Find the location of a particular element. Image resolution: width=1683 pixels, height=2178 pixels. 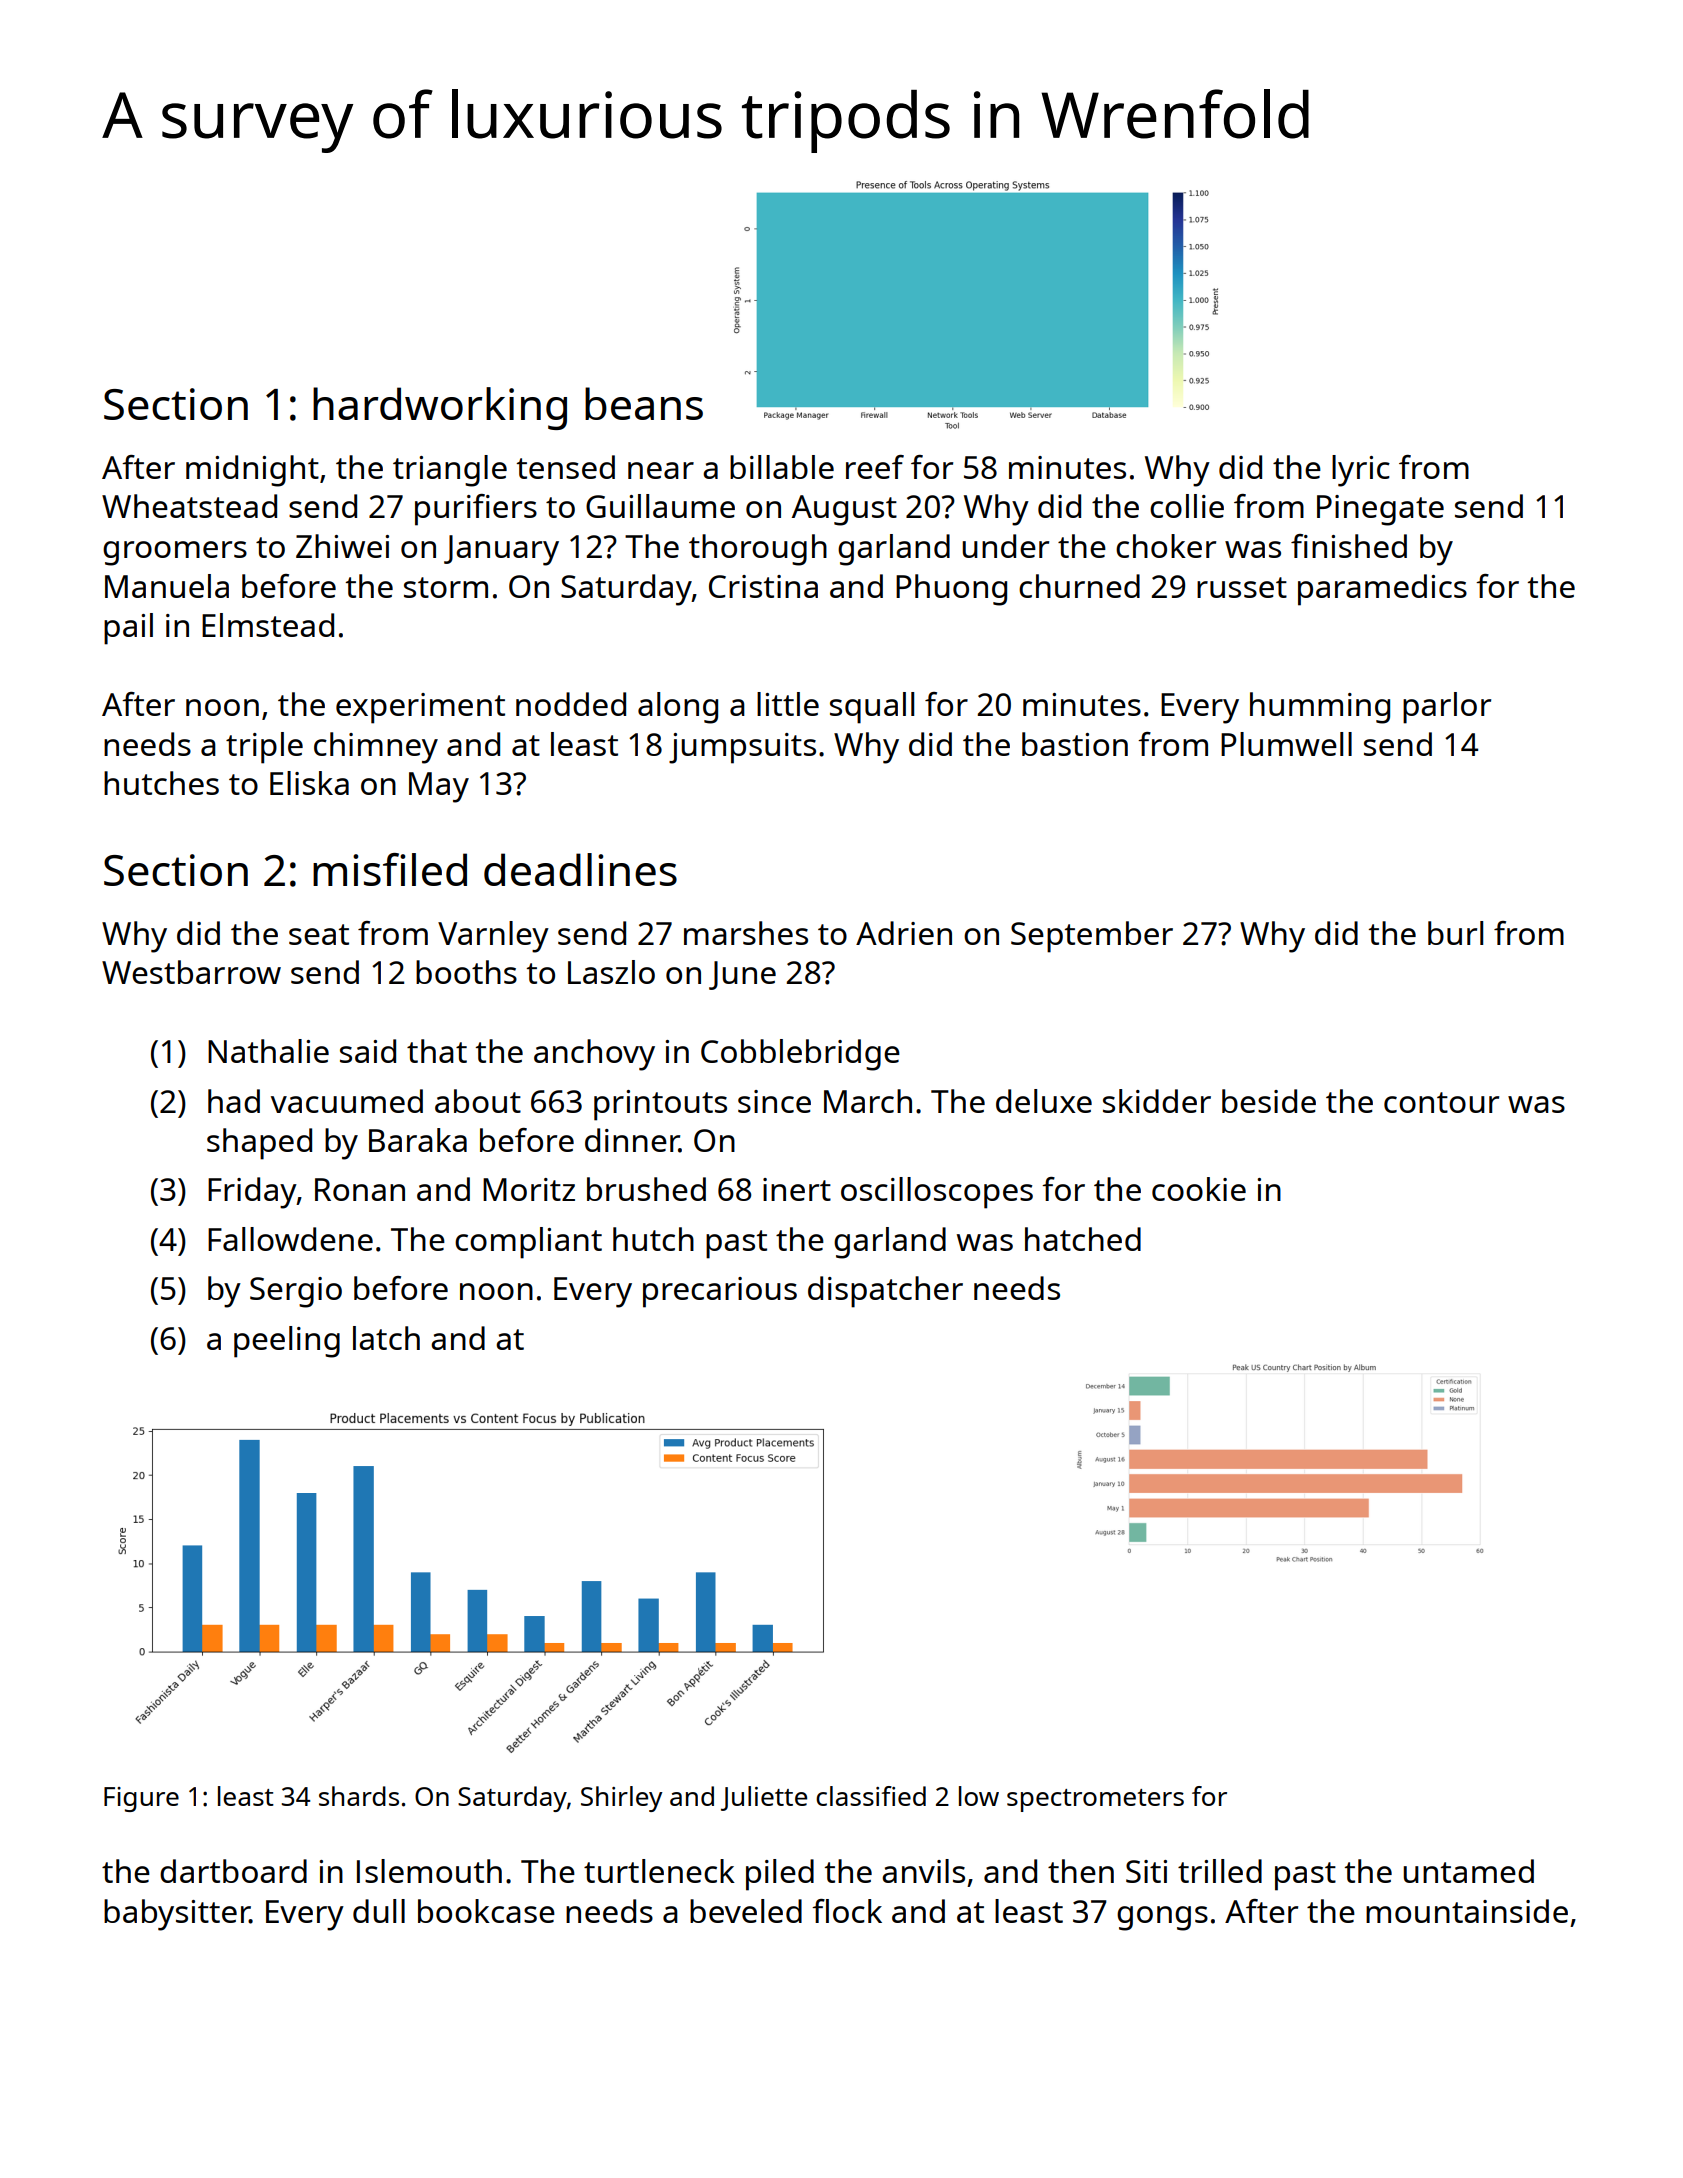

Wheatstead is located at coordinates (189, 506).
